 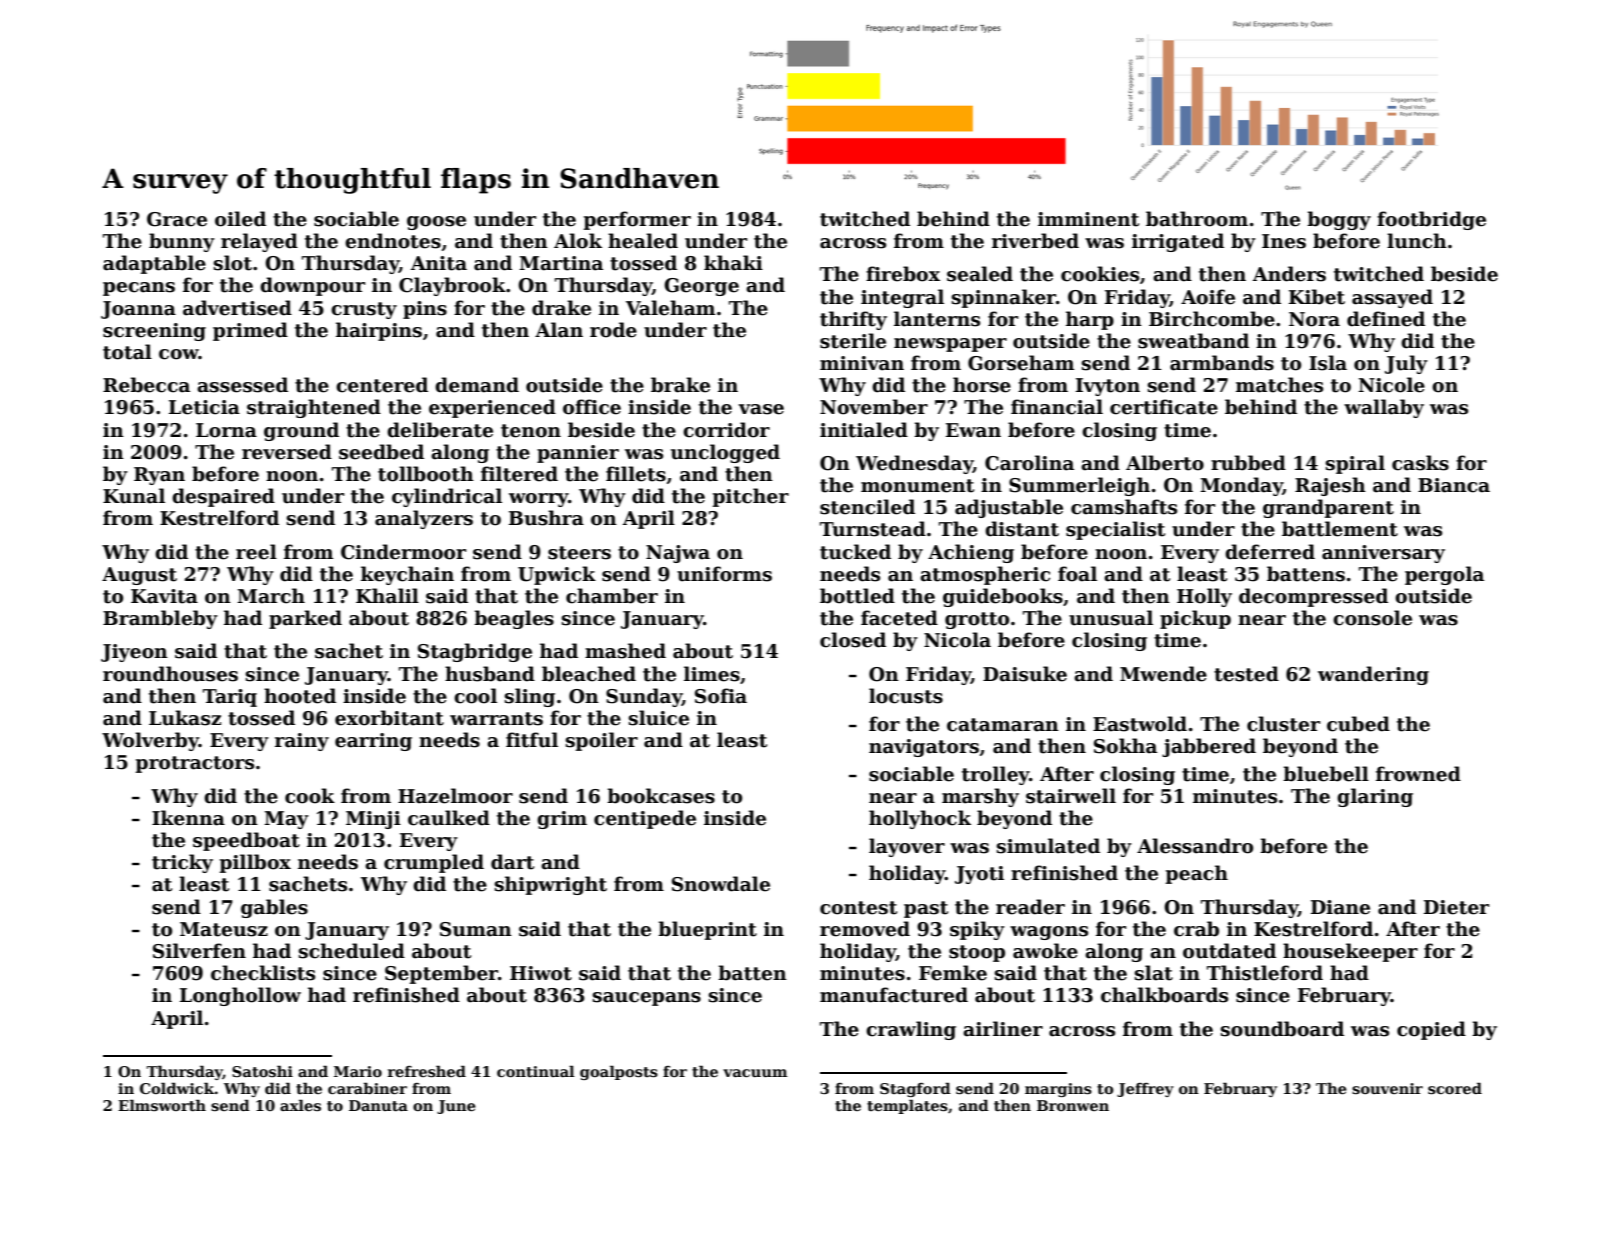 What do you see at coordinates (305, 619) in the image?
I see `parked` at bounding box center [305, 619].
